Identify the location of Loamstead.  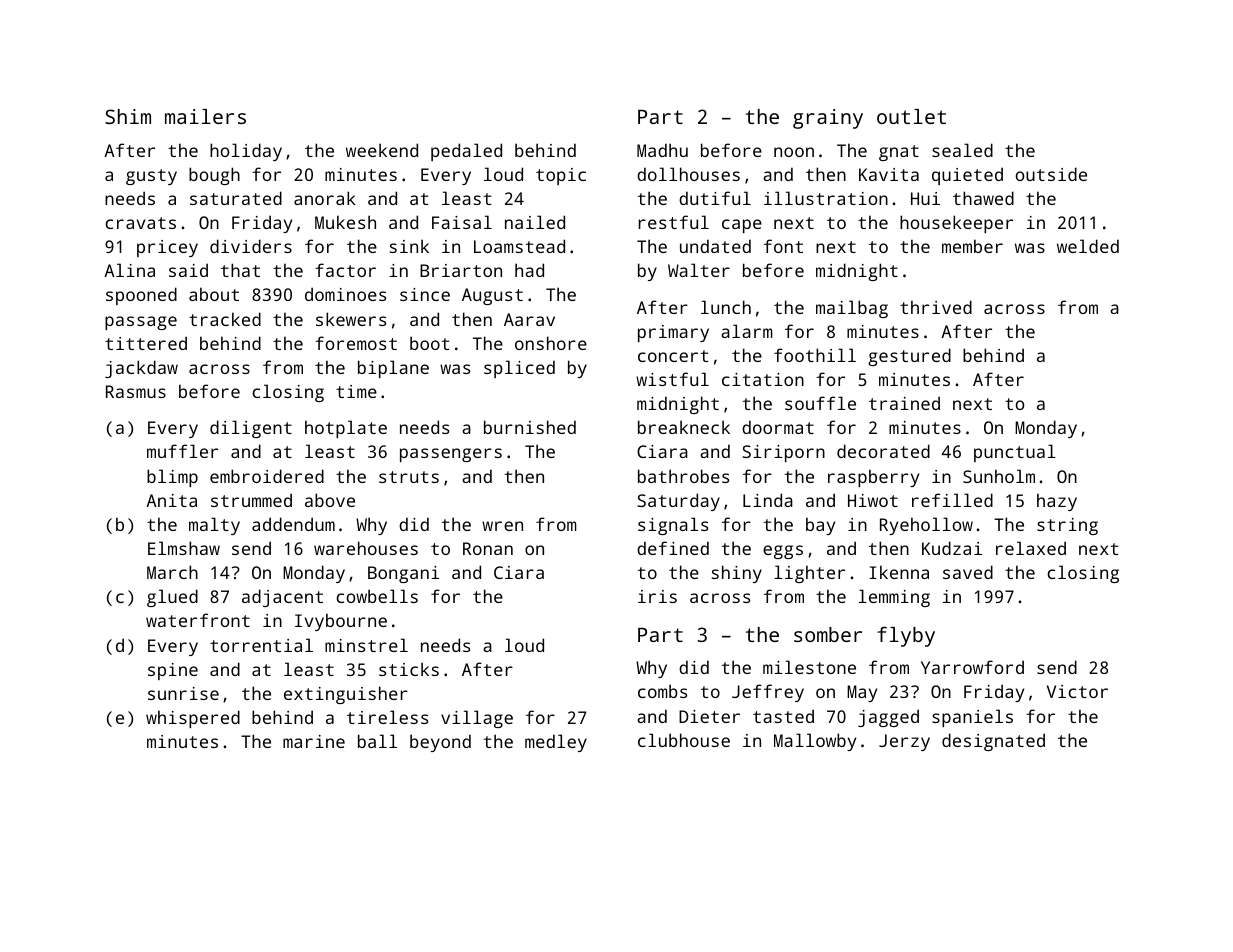
(519, 246).
